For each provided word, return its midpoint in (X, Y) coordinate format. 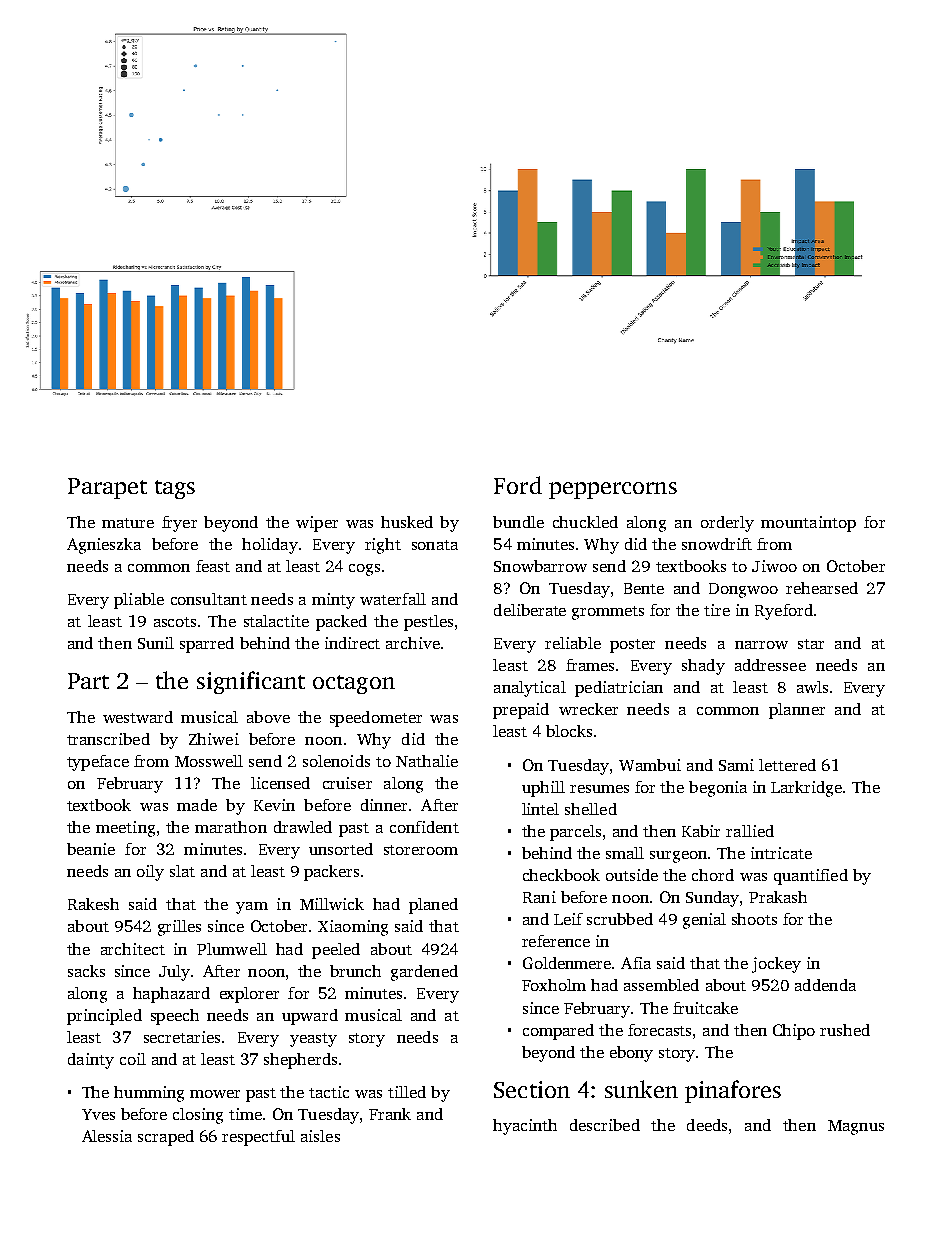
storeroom (421, 850)
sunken (641, 1089)
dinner (384, 805)
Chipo (794, 1032)
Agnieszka (104, 546)
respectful (258, 1138)
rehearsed (822, 588)
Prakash (778, 897)
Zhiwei (214, 739)
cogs (364, 570)
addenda (825, 985)
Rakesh (93, 904)
